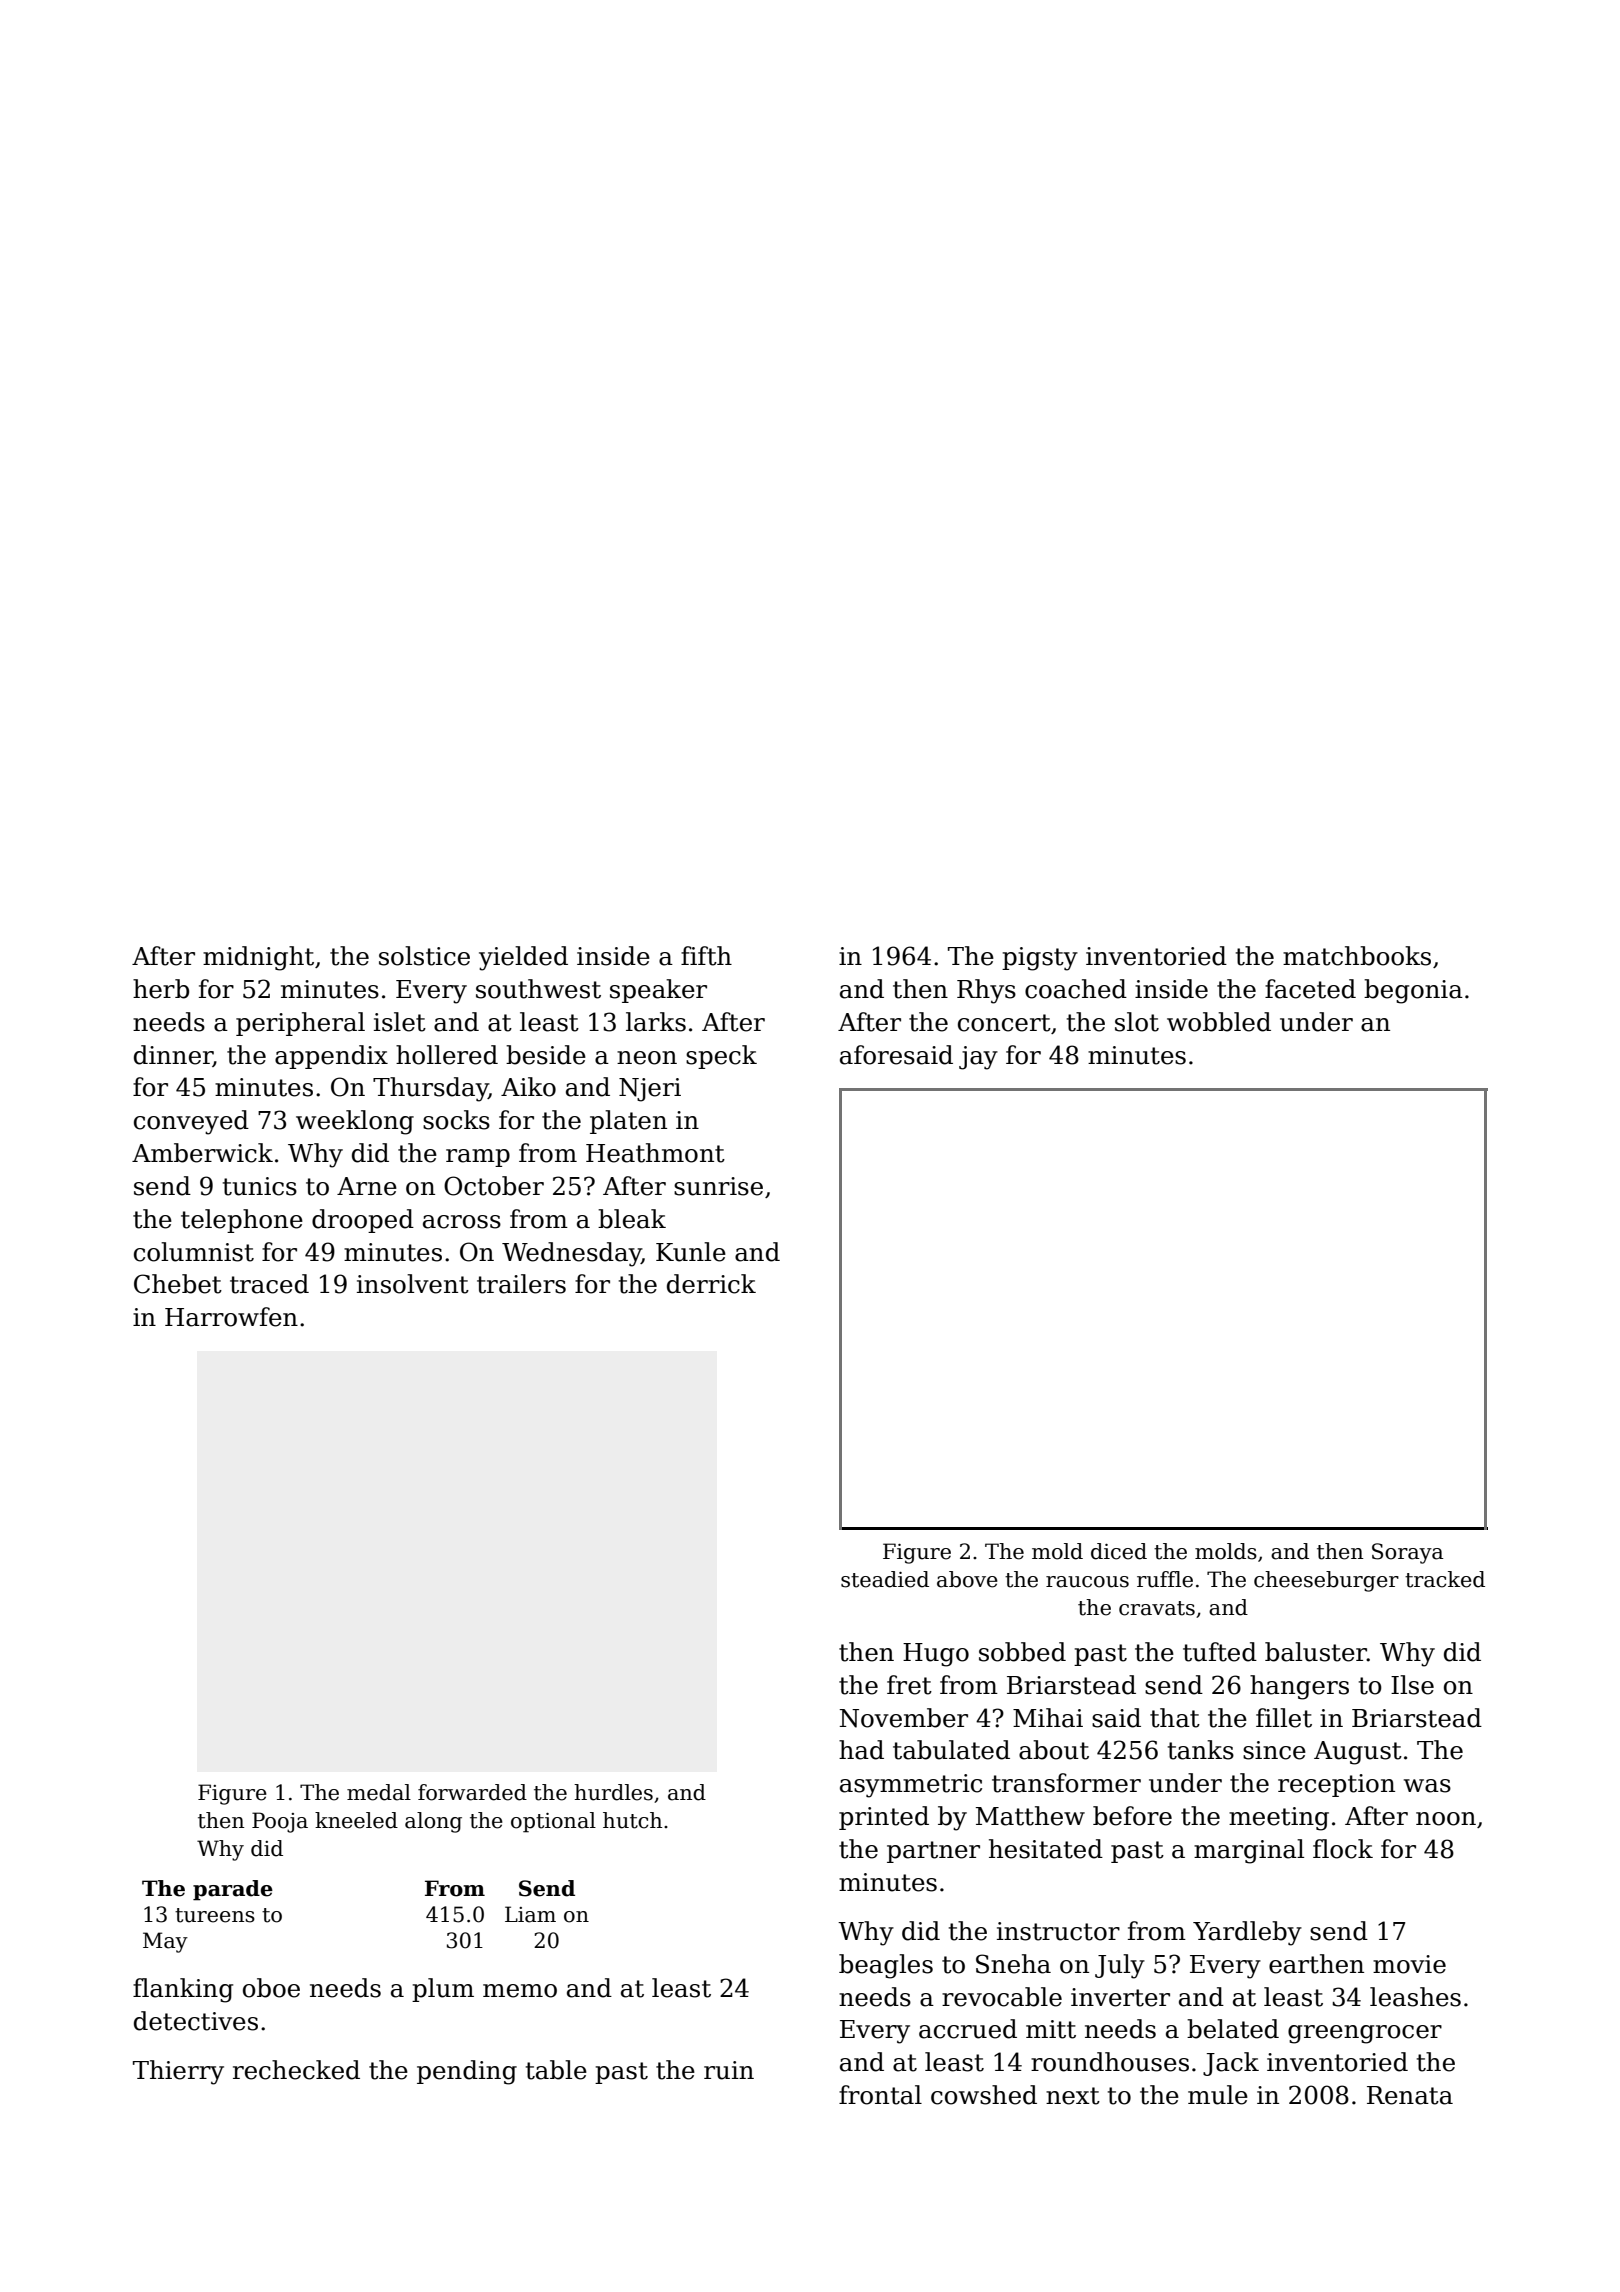 The height and width of the screenshot is (2292, 1620). Describe the element at coordinates (280, 1822) in the screenshot. I see `Pooja` at that location.
